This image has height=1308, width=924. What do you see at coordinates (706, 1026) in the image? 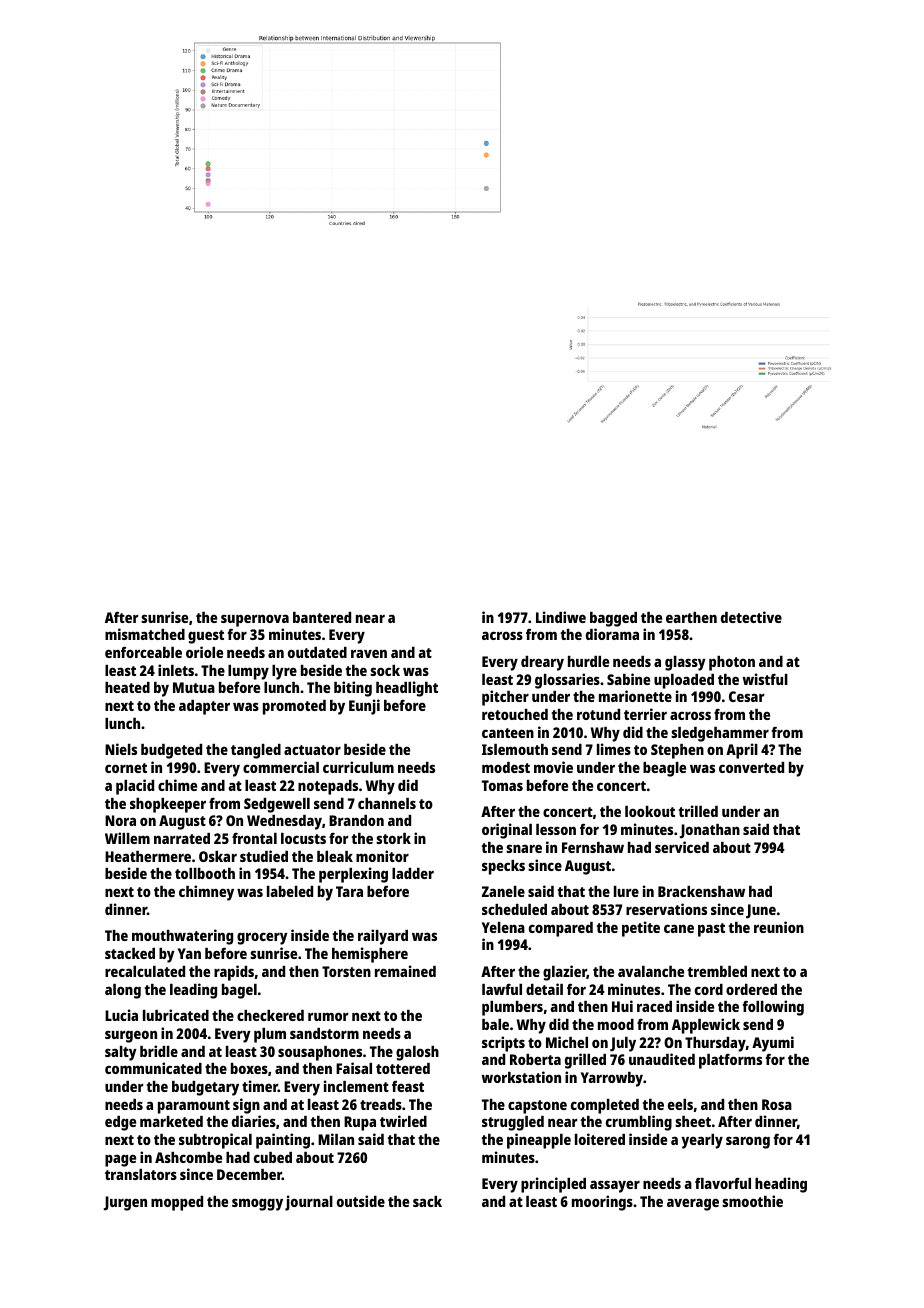
I see `Applewick` at bounding box center [706, 1026].
